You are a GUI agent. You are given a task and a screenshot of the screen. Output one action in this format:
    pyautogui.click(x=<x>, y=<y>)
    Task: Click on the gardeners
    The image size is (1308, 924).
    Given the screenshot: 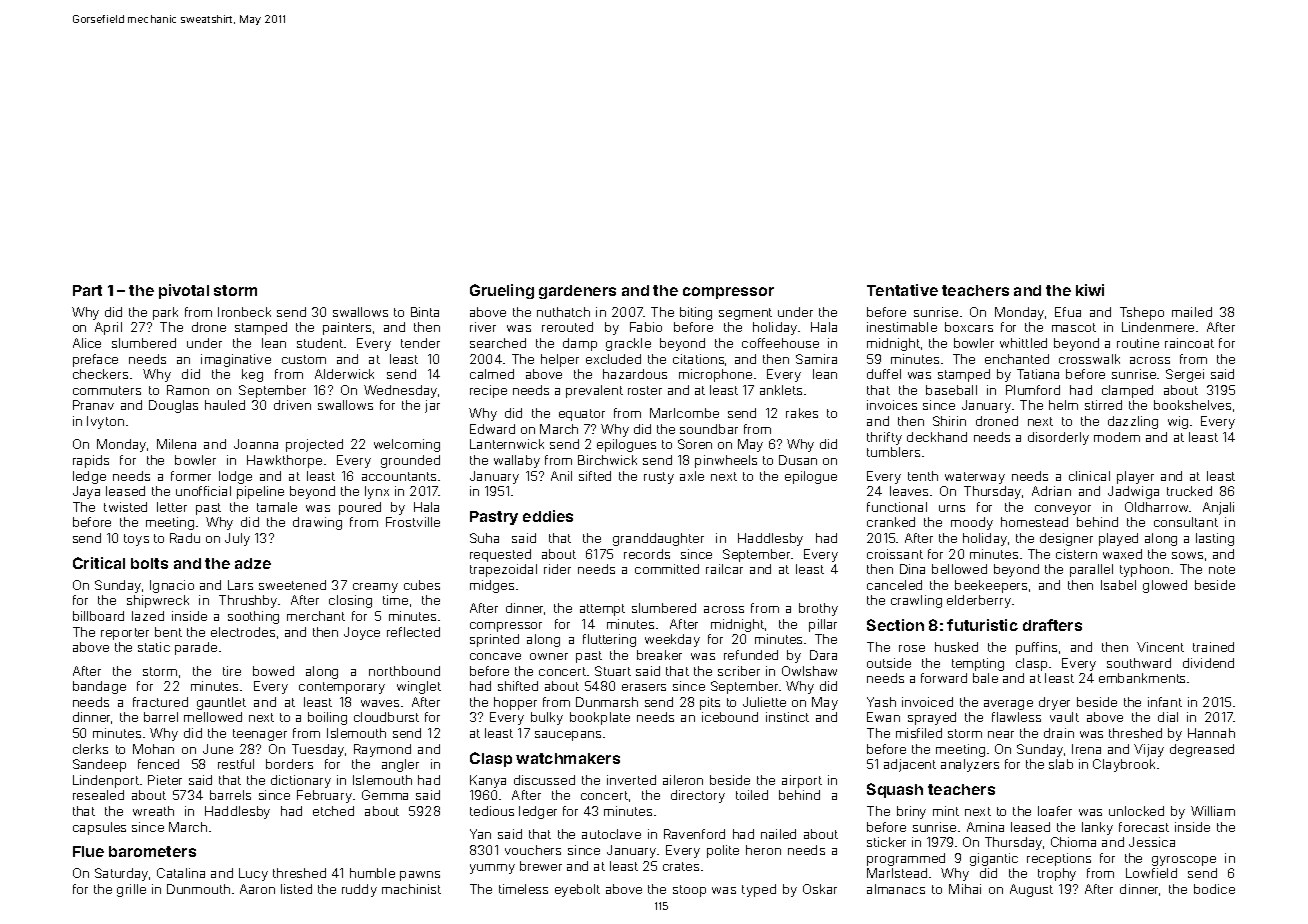 What is the action you would take?
    pyautogui.click(x=577, y=292)
